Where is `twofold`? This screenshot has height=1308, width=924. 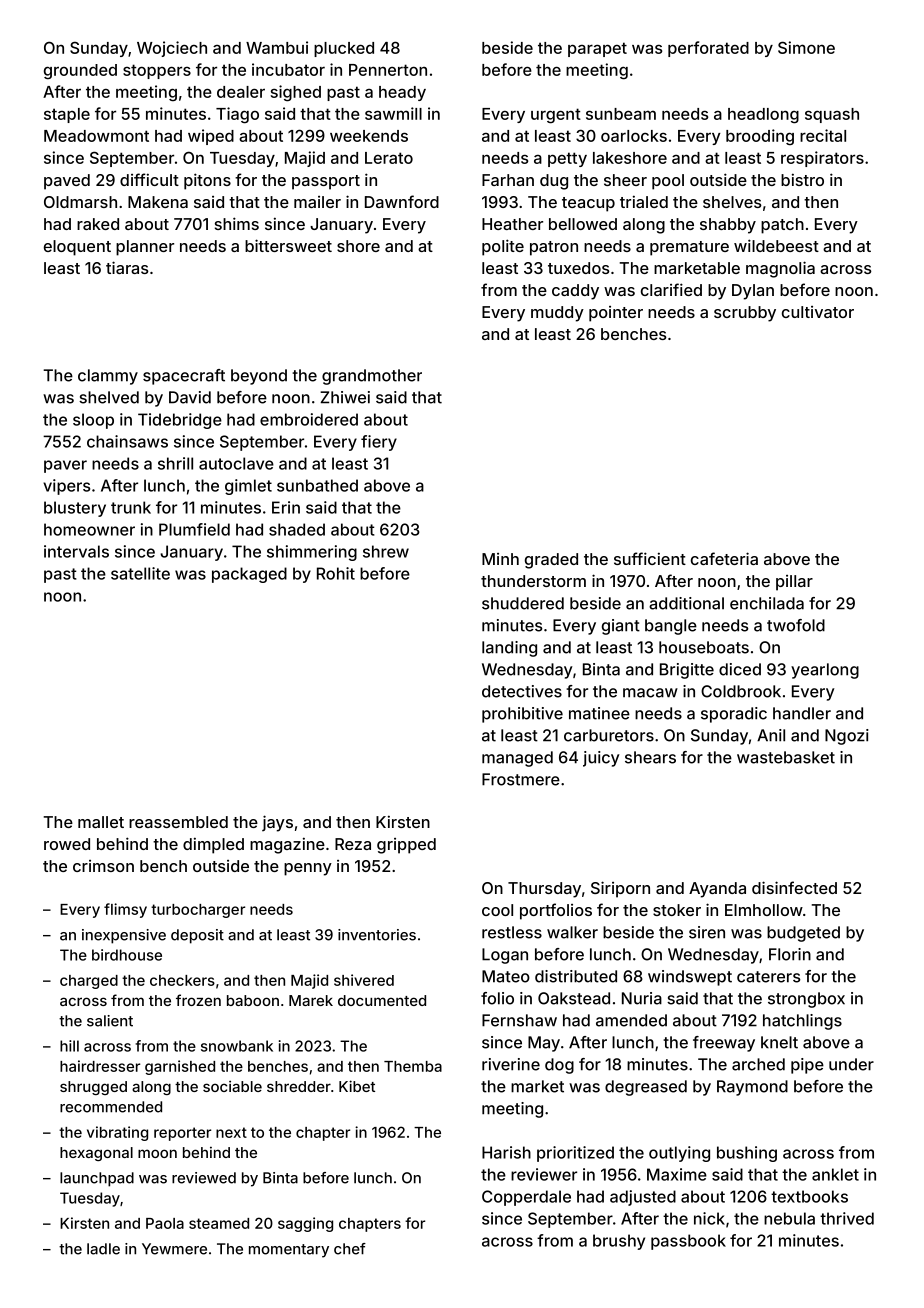 twofold is located at coordinates (796, 625).
